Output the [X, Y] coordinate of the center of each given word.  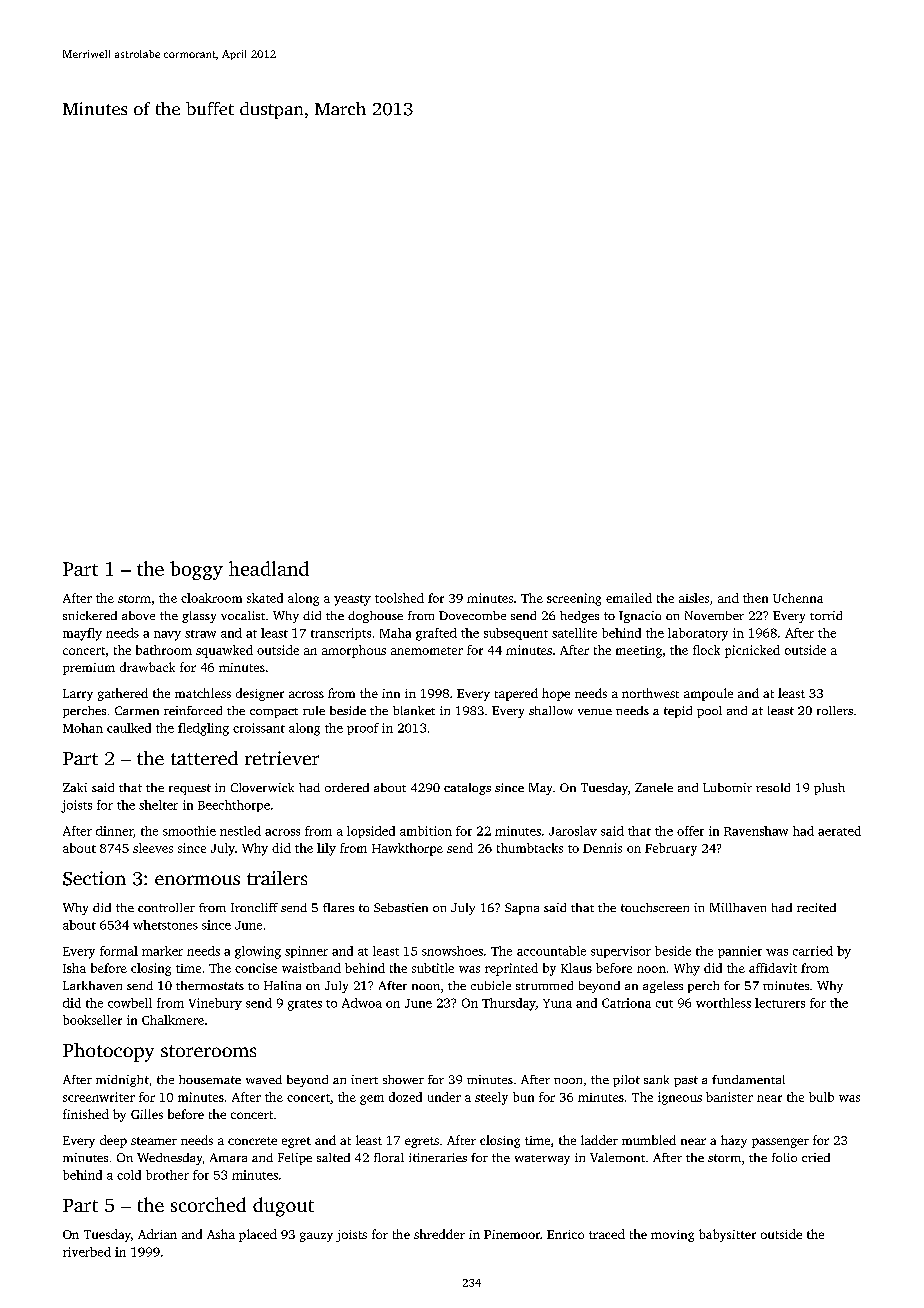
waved [264, 1079]
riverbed [87, 1252]
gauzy [316, 1237]
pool [709, 712]
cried [816, 1157]
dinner [114, 831]
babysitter [727, 1235]
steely [491, 1098]
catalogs [467, 789]
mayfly [82, 634]
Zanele [654, 787]
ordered [347, 787]
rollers [835, 710]
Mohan [83, 728]
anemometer [427, 651]
